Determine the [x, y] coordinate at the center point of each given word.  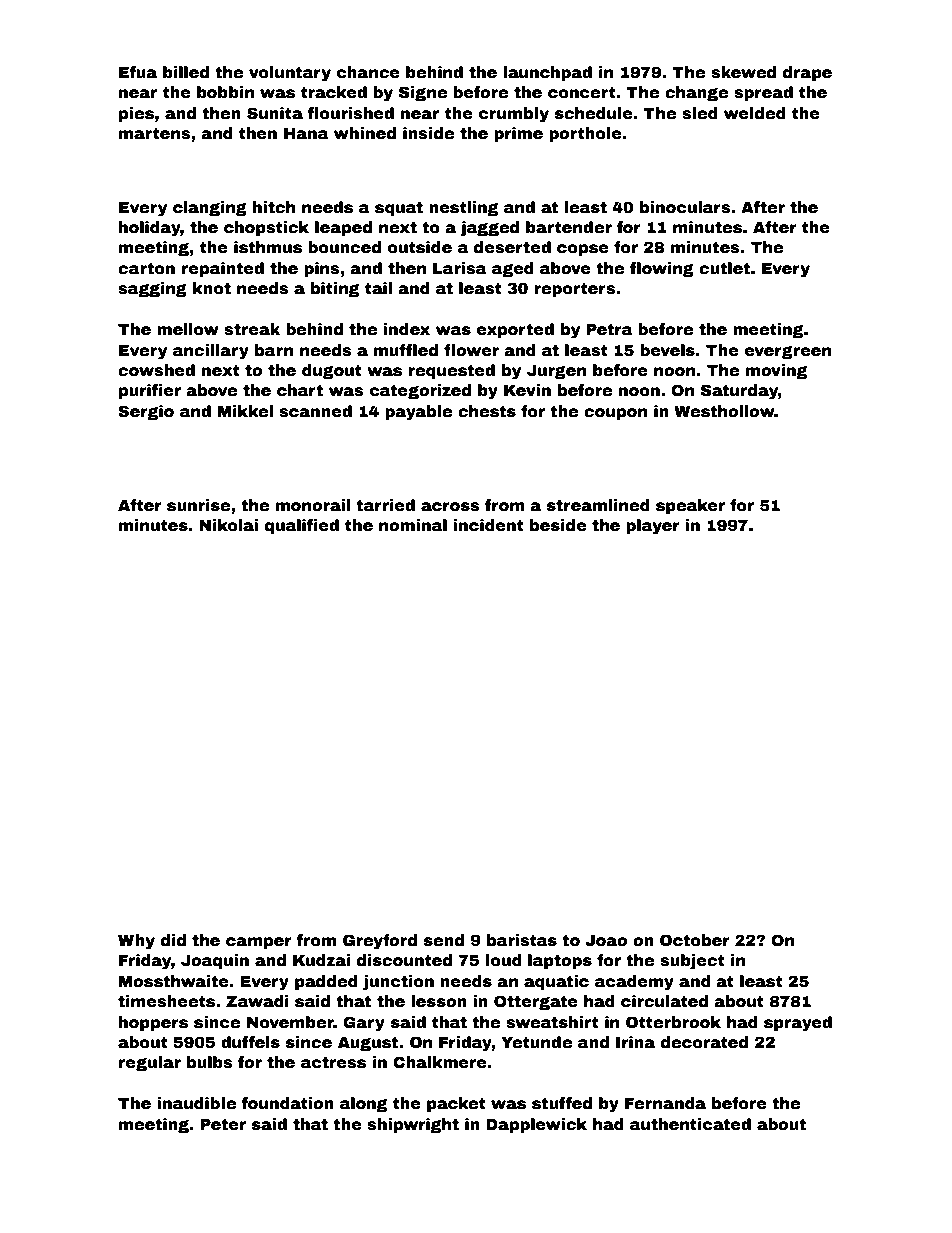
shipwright [413, 1126]
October [695, 940]
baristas [522, 940]
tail [378, 288]
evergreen [788, 353]
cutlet [724, 268]
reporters [575, 290]
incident [488, 525]
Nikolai [228, 525]
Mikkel [245, 411]
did [173, 940]
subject [692, 962]
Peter [223, 1124]
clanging [210, 209]
